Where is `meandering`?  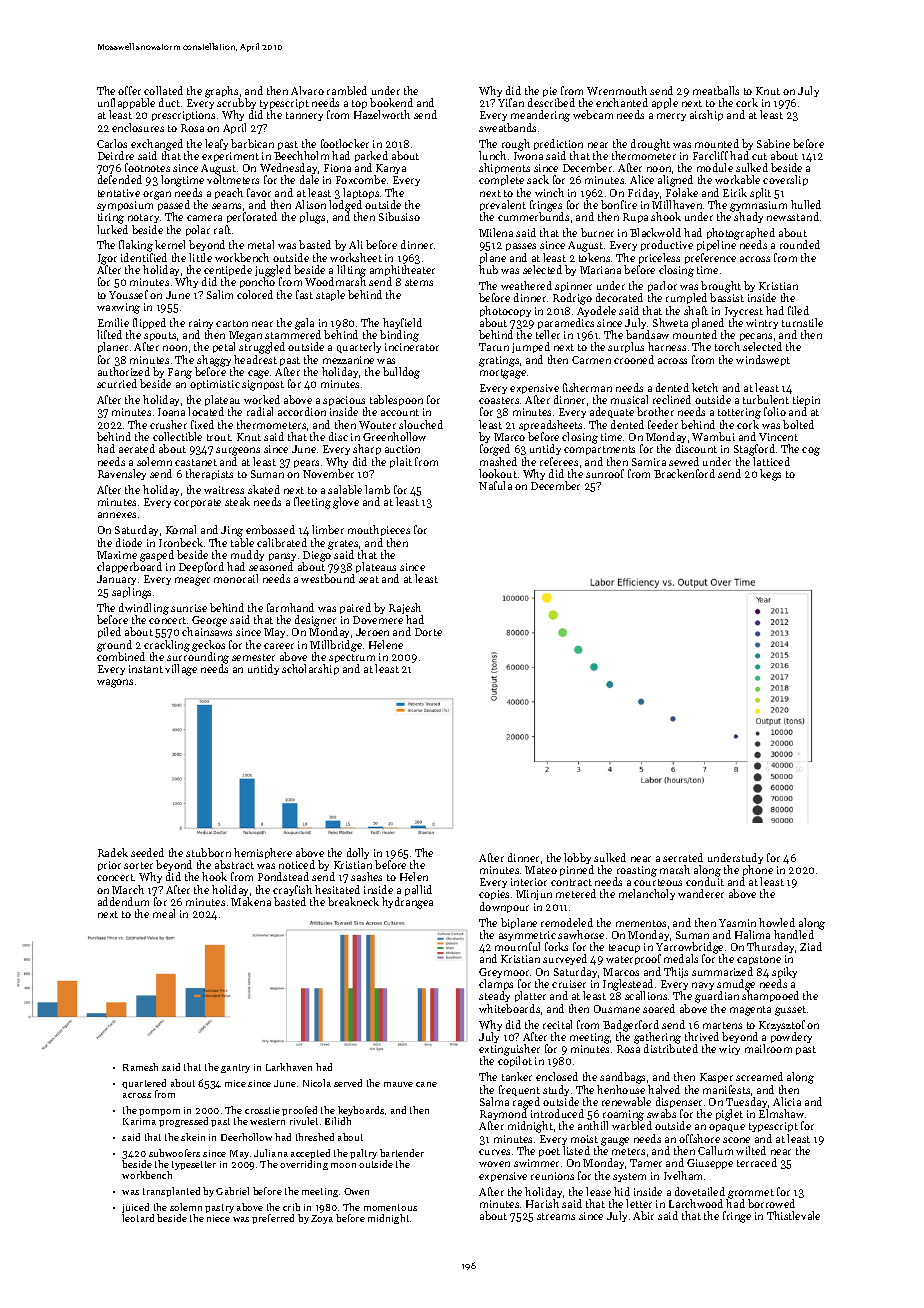
meandering is located at coordinates (540, 116).
